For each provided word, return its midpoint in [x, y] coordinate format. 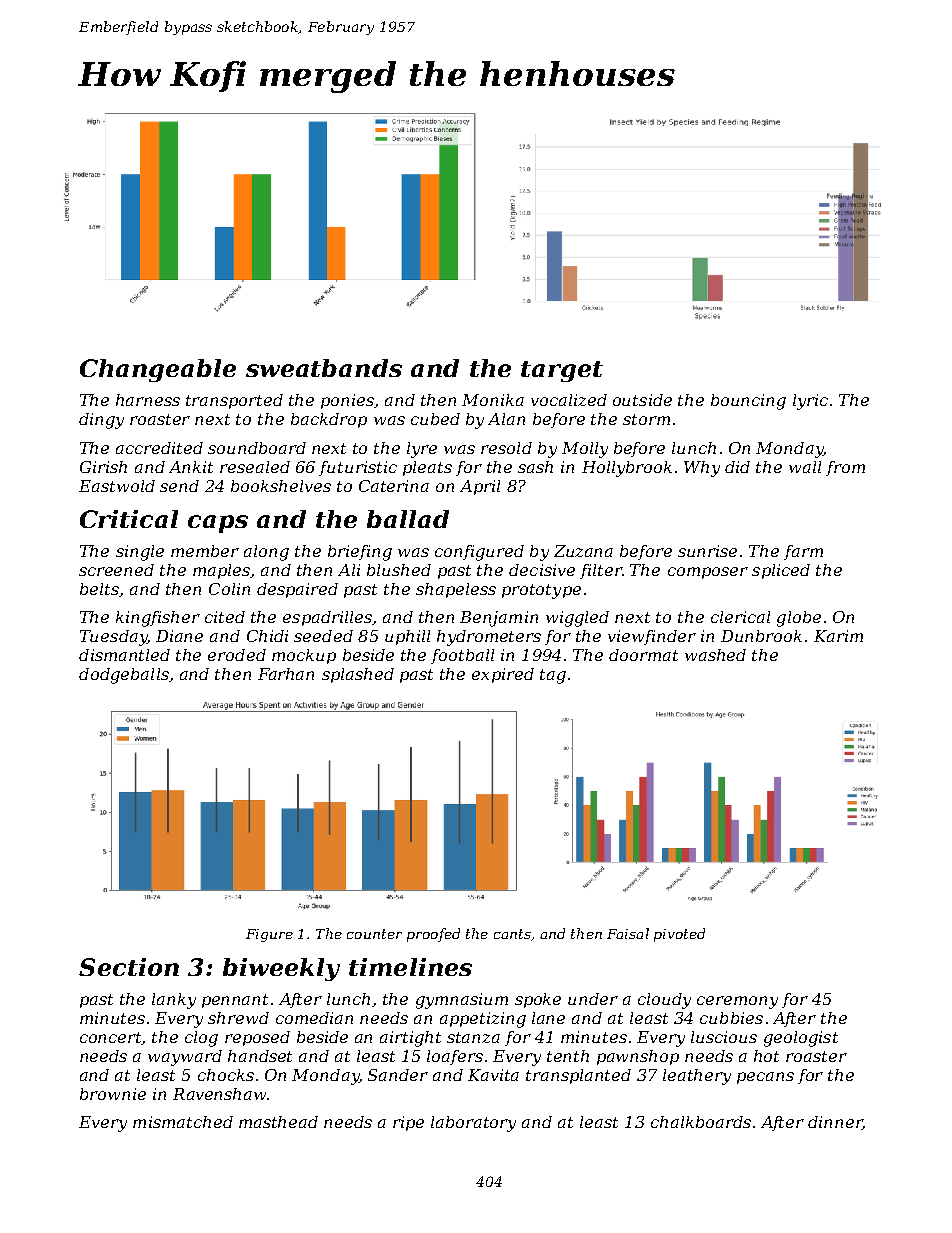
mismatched [183, 1122]
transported [234, 401]
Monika [493, 400]
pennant [235, 1001]
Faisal [628, 933]
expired [503, 675]
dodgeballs [124, 676]
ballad [408, 519]
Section [129, 967]
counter [374, 934]
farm [803, 552]
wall [805, 467]
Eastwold [117, 486]
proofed [433, 935]
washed [715, 655]
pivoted [679, 935]
